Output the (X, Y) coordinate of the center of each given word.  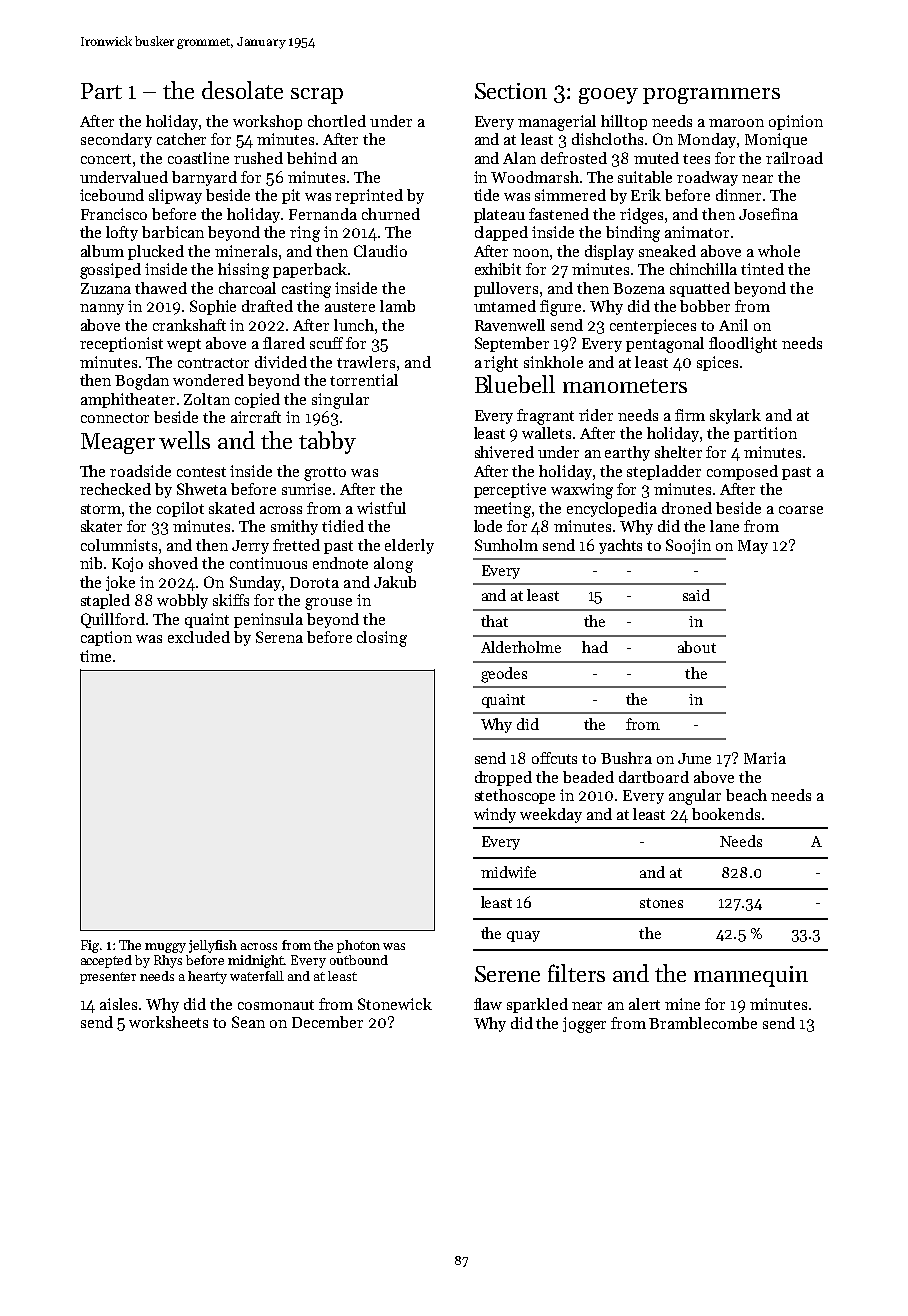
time (95, 656)
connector (115, 418)
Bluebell (515, 384)
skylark (735, 416)
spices (717, 363)
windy (495, 815)
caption (106, 638)
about (697, 647)
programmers (711, 96)
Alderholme (521, 647)
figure (560, 308)
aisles (118, 1004)
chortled (337, 121)
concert (106, 159)
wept (184, 345)
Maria (765, 758)
